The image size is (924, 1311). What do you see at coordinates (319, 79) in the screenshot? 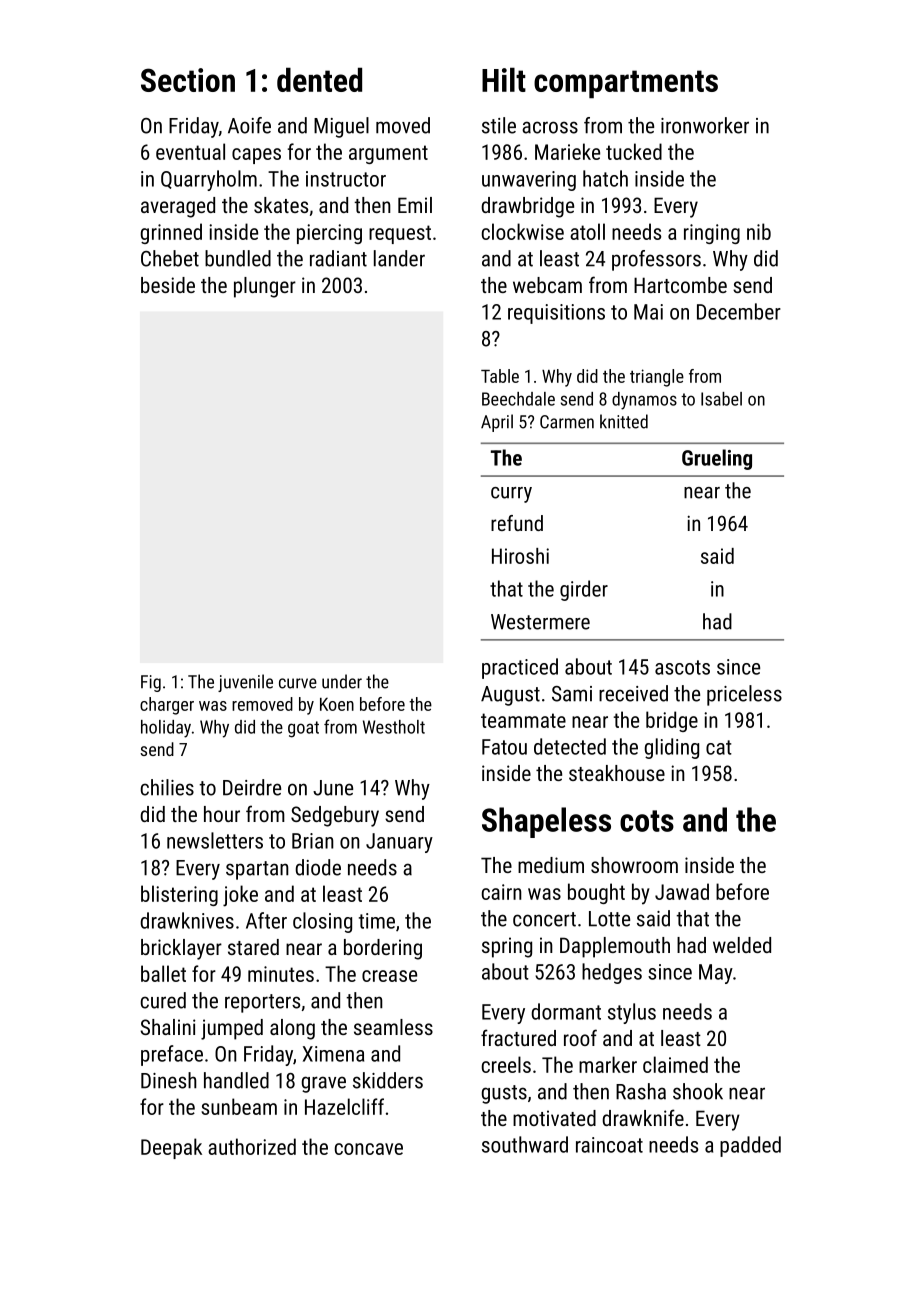
I see `dented` at bounding box center [319, 79].
